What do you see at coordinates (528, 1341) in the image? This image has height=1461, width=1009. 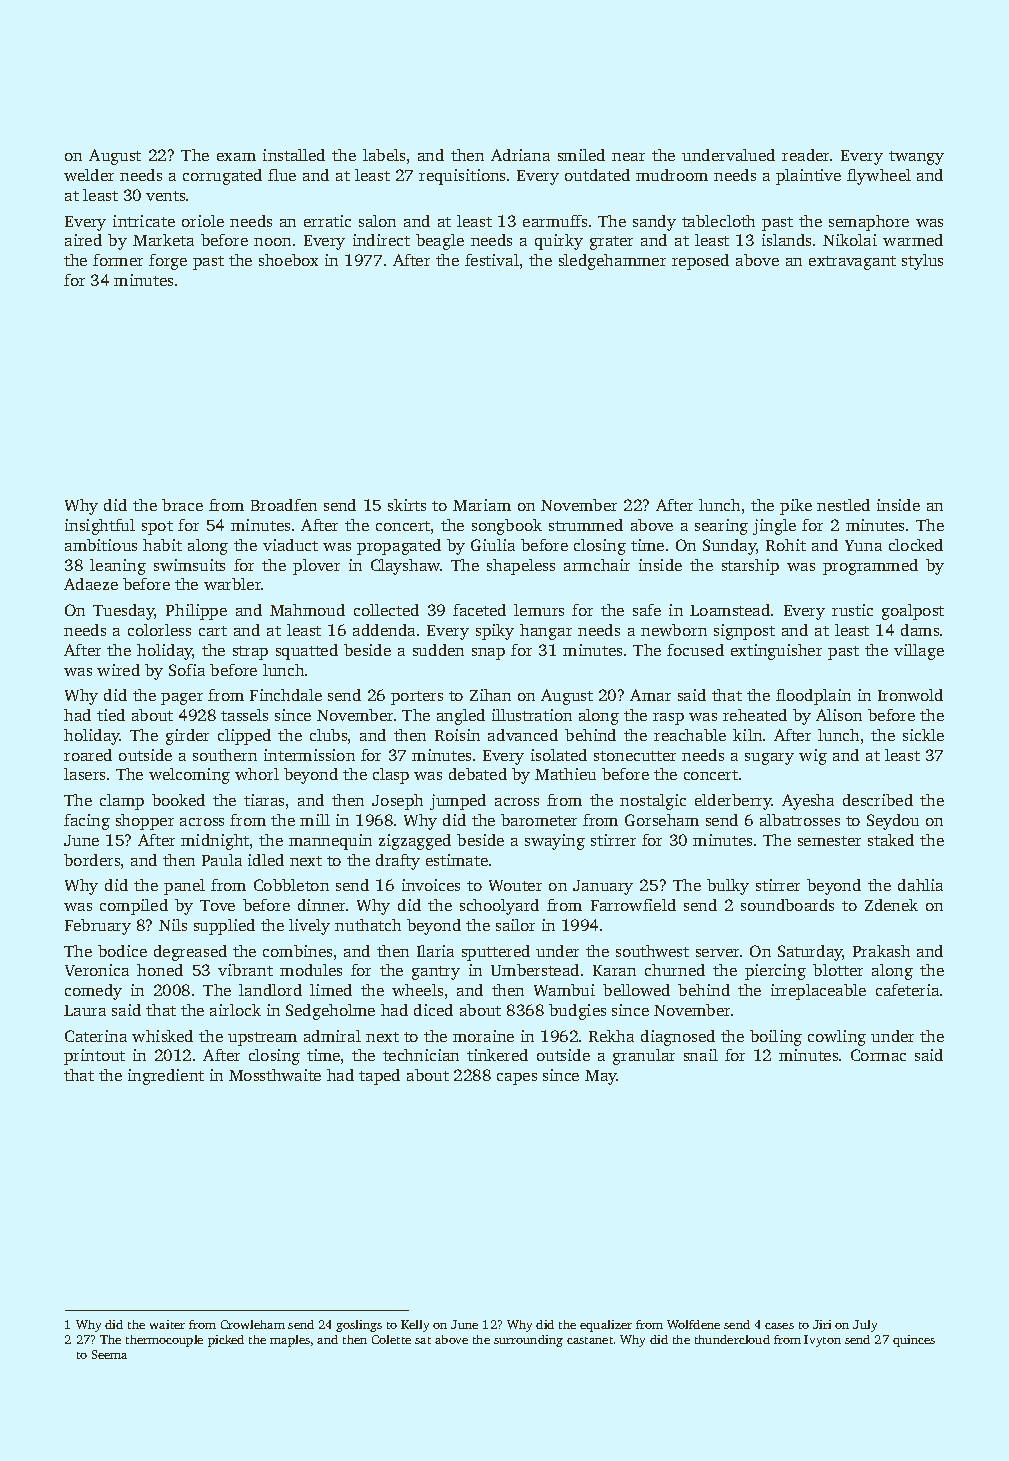 I see `surrounding` at bounding box center [528, 1341].
